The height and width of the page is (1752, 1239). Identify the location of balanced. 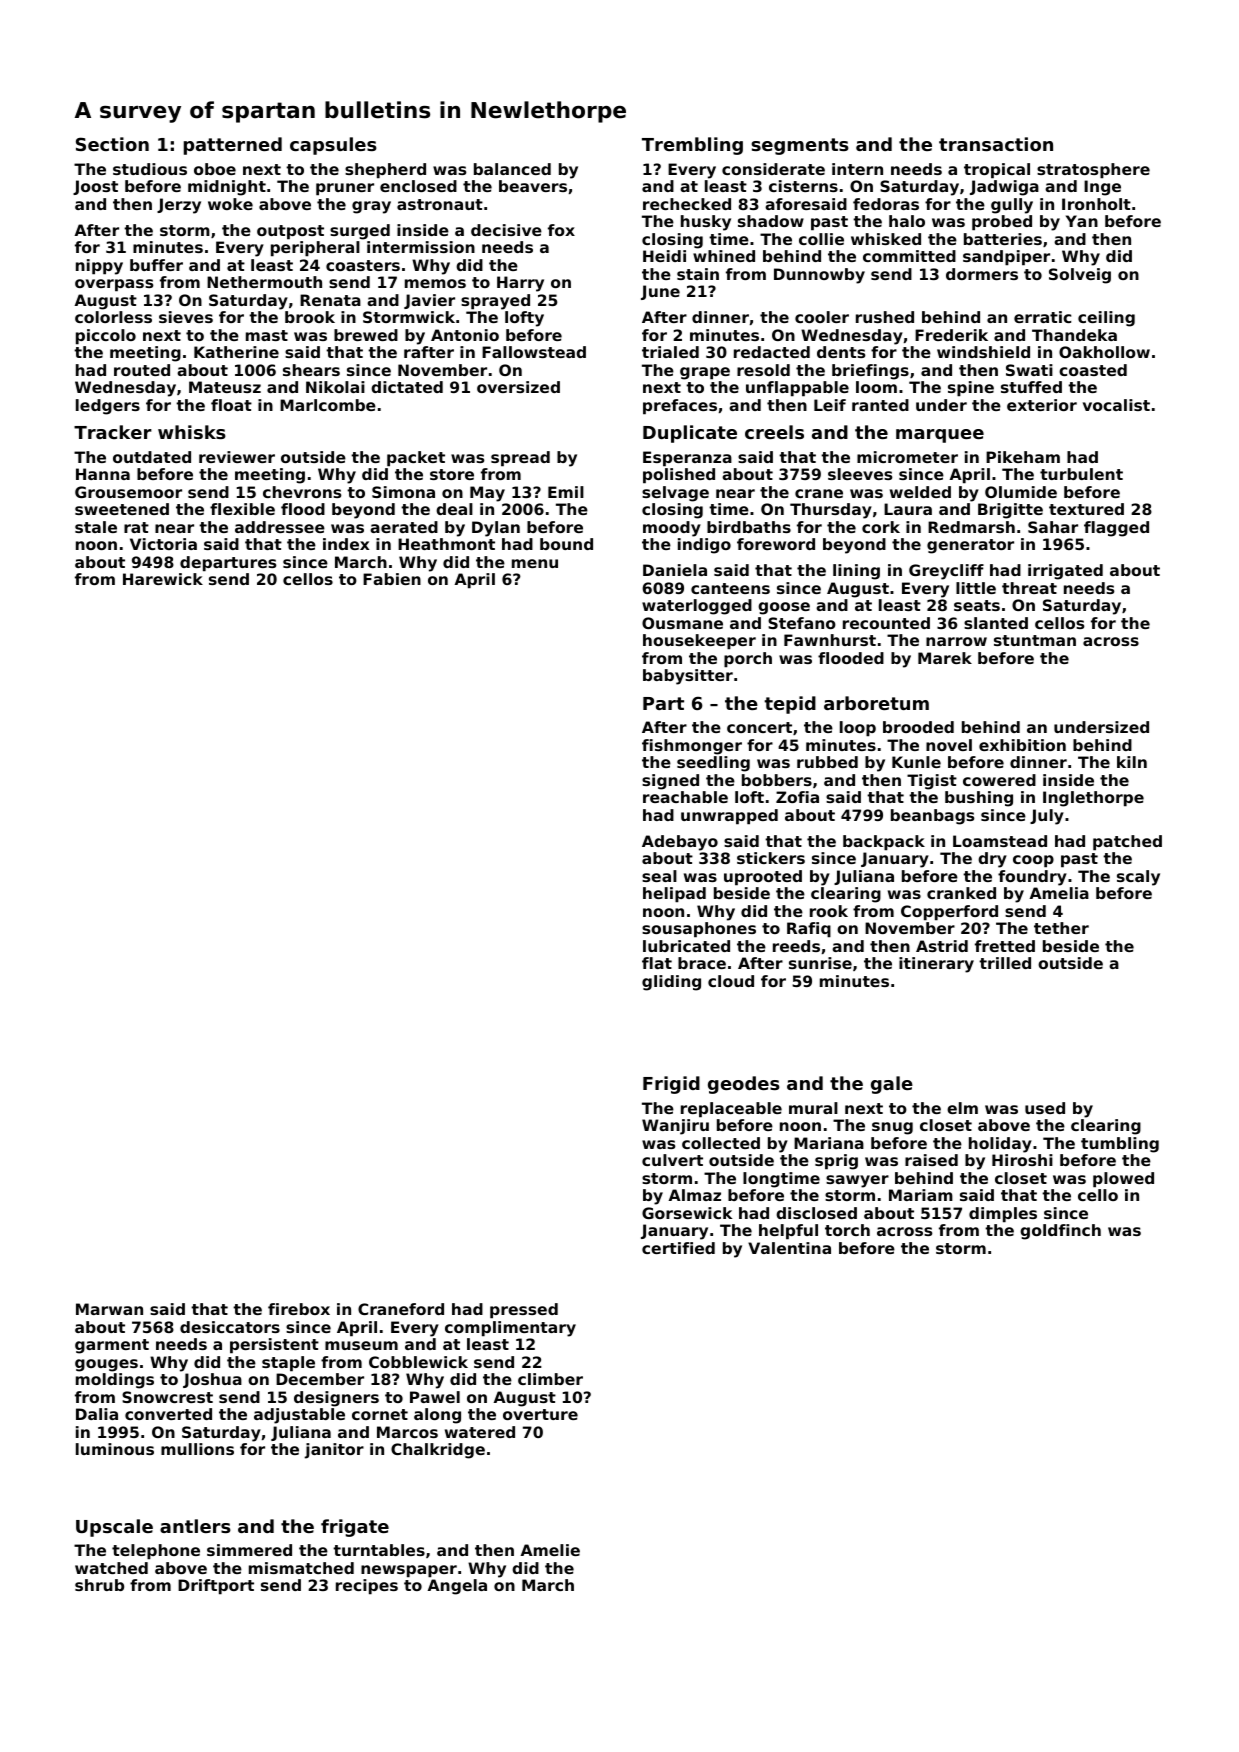
(512, 169).
